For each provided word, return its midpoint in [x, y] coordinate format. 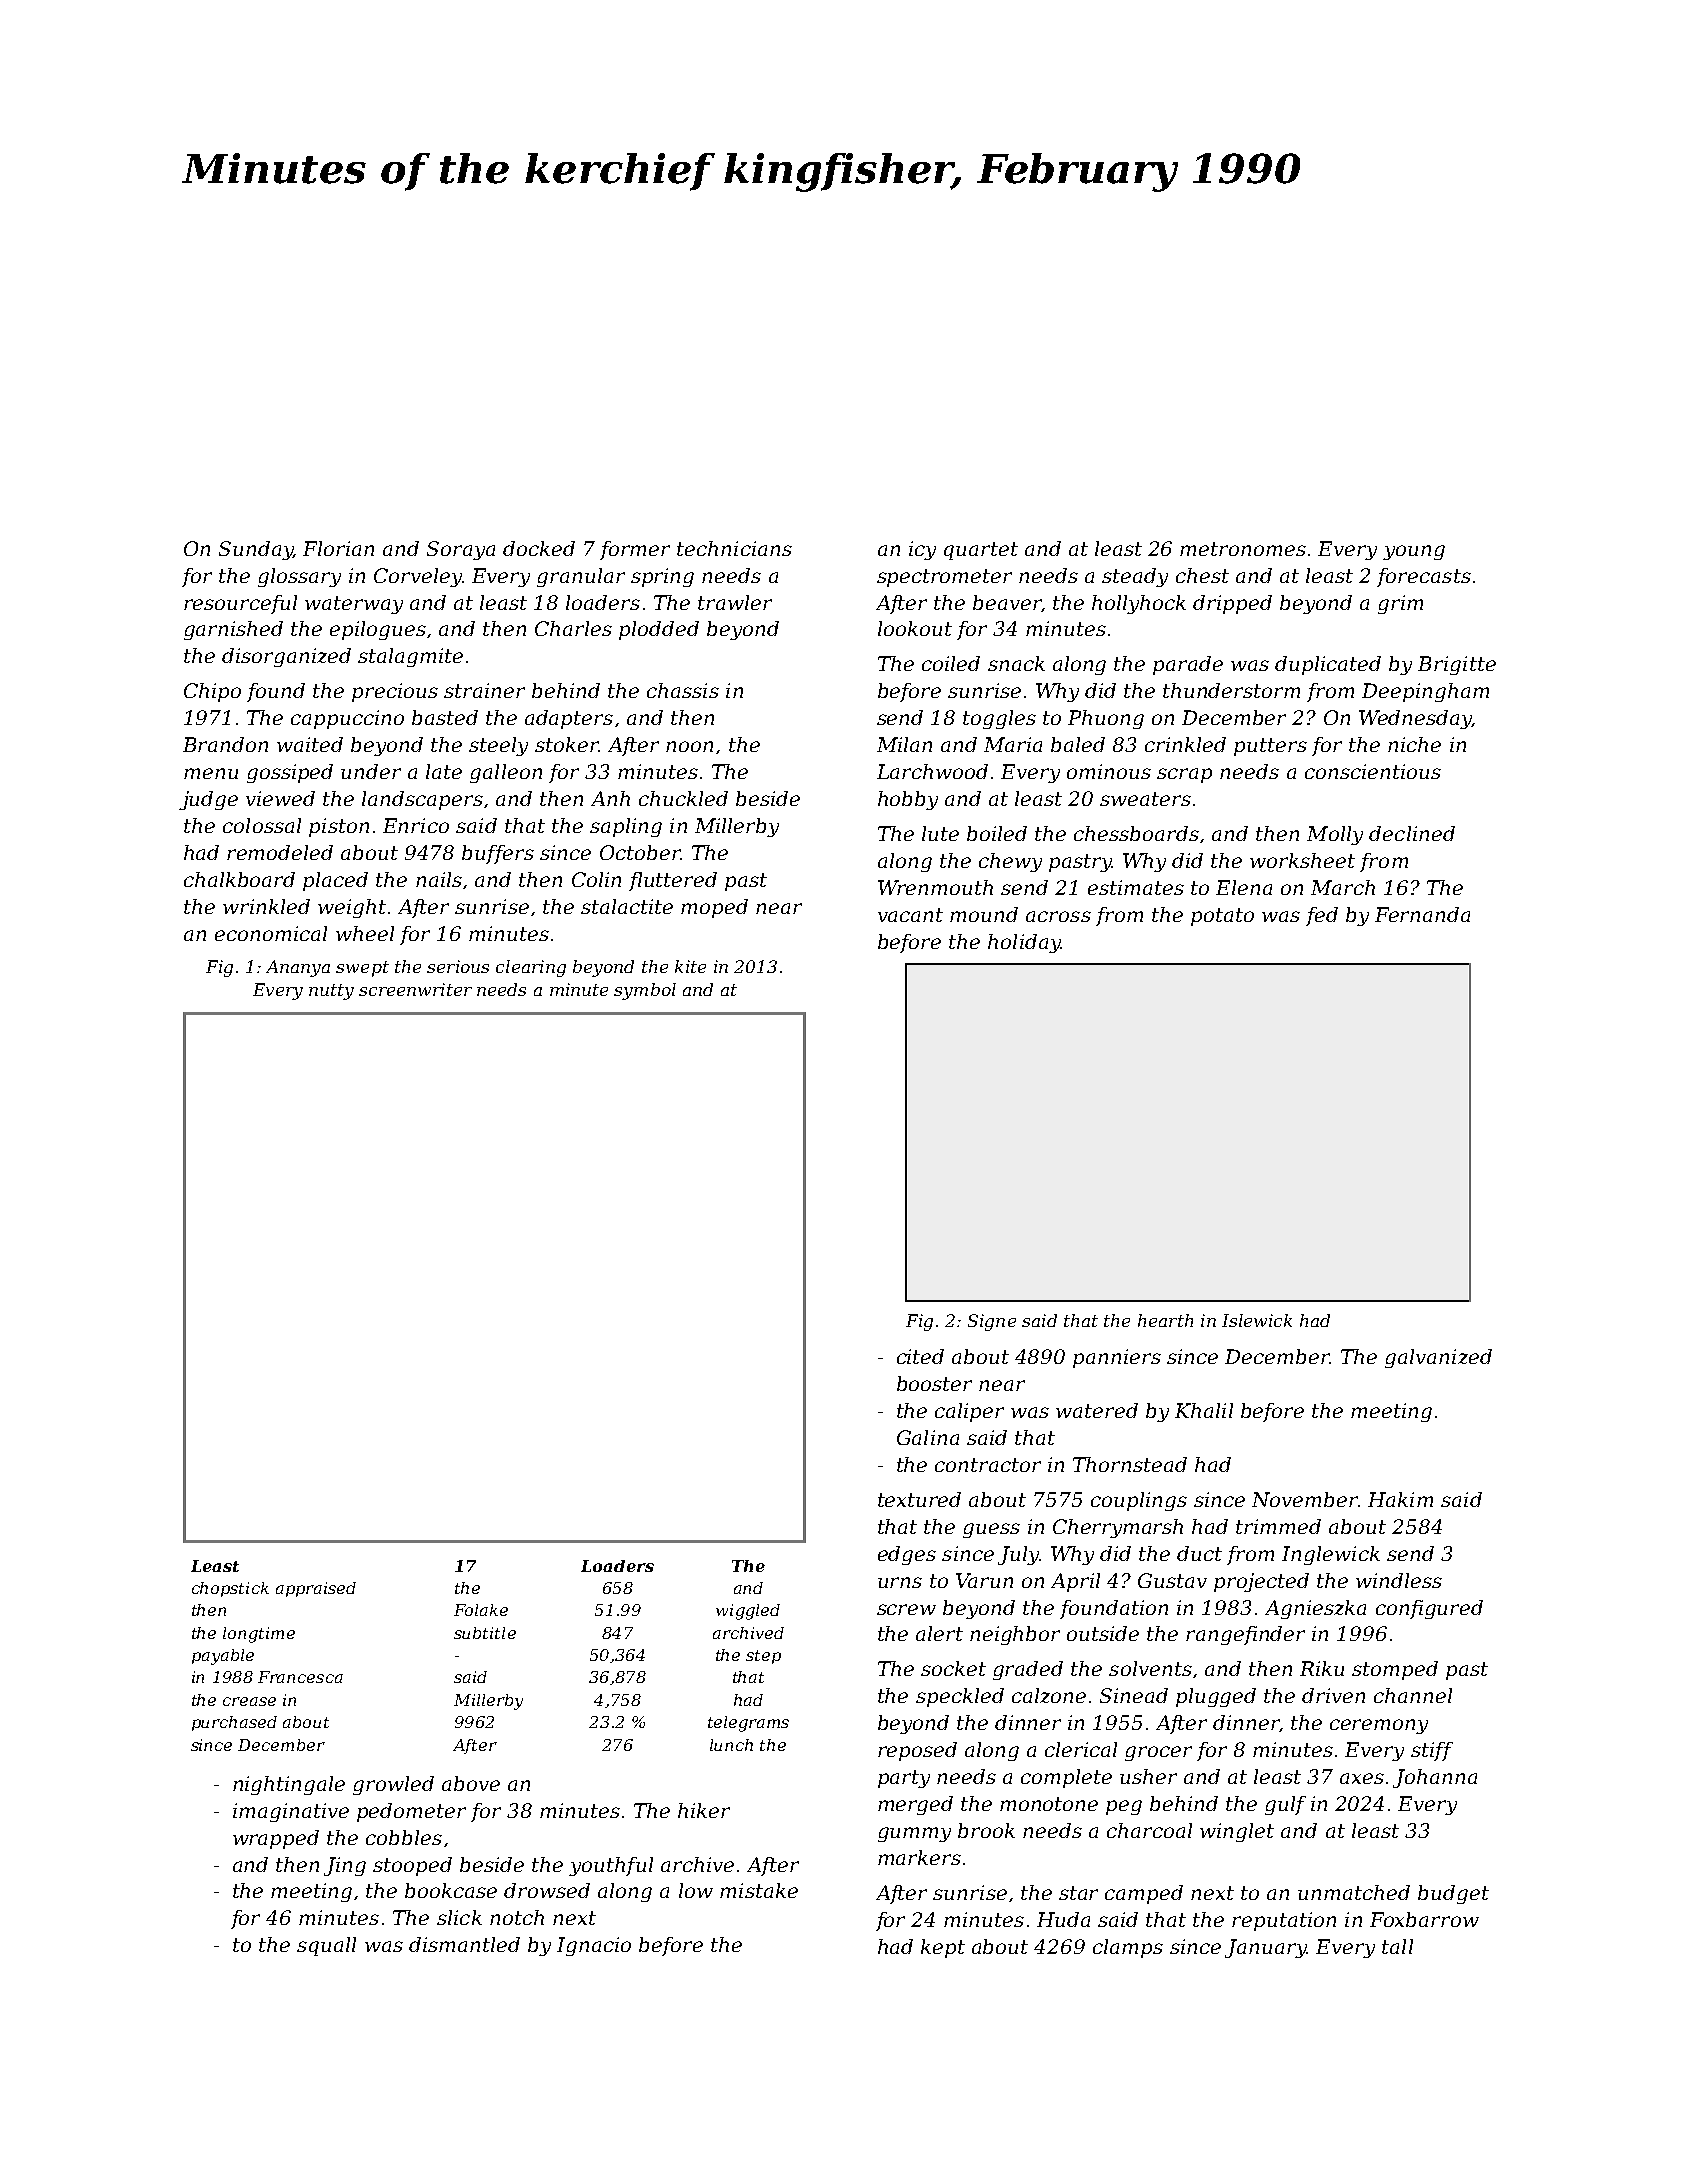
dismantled [464, 1944]
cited [920, 1356]
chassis [683, 690]
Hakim [1400, 1499]
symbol [645, 991]
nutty [331, 992]
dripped [1232, 604]
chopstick [230, 1589]
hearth [1165, 1320]
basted [445, 717]
